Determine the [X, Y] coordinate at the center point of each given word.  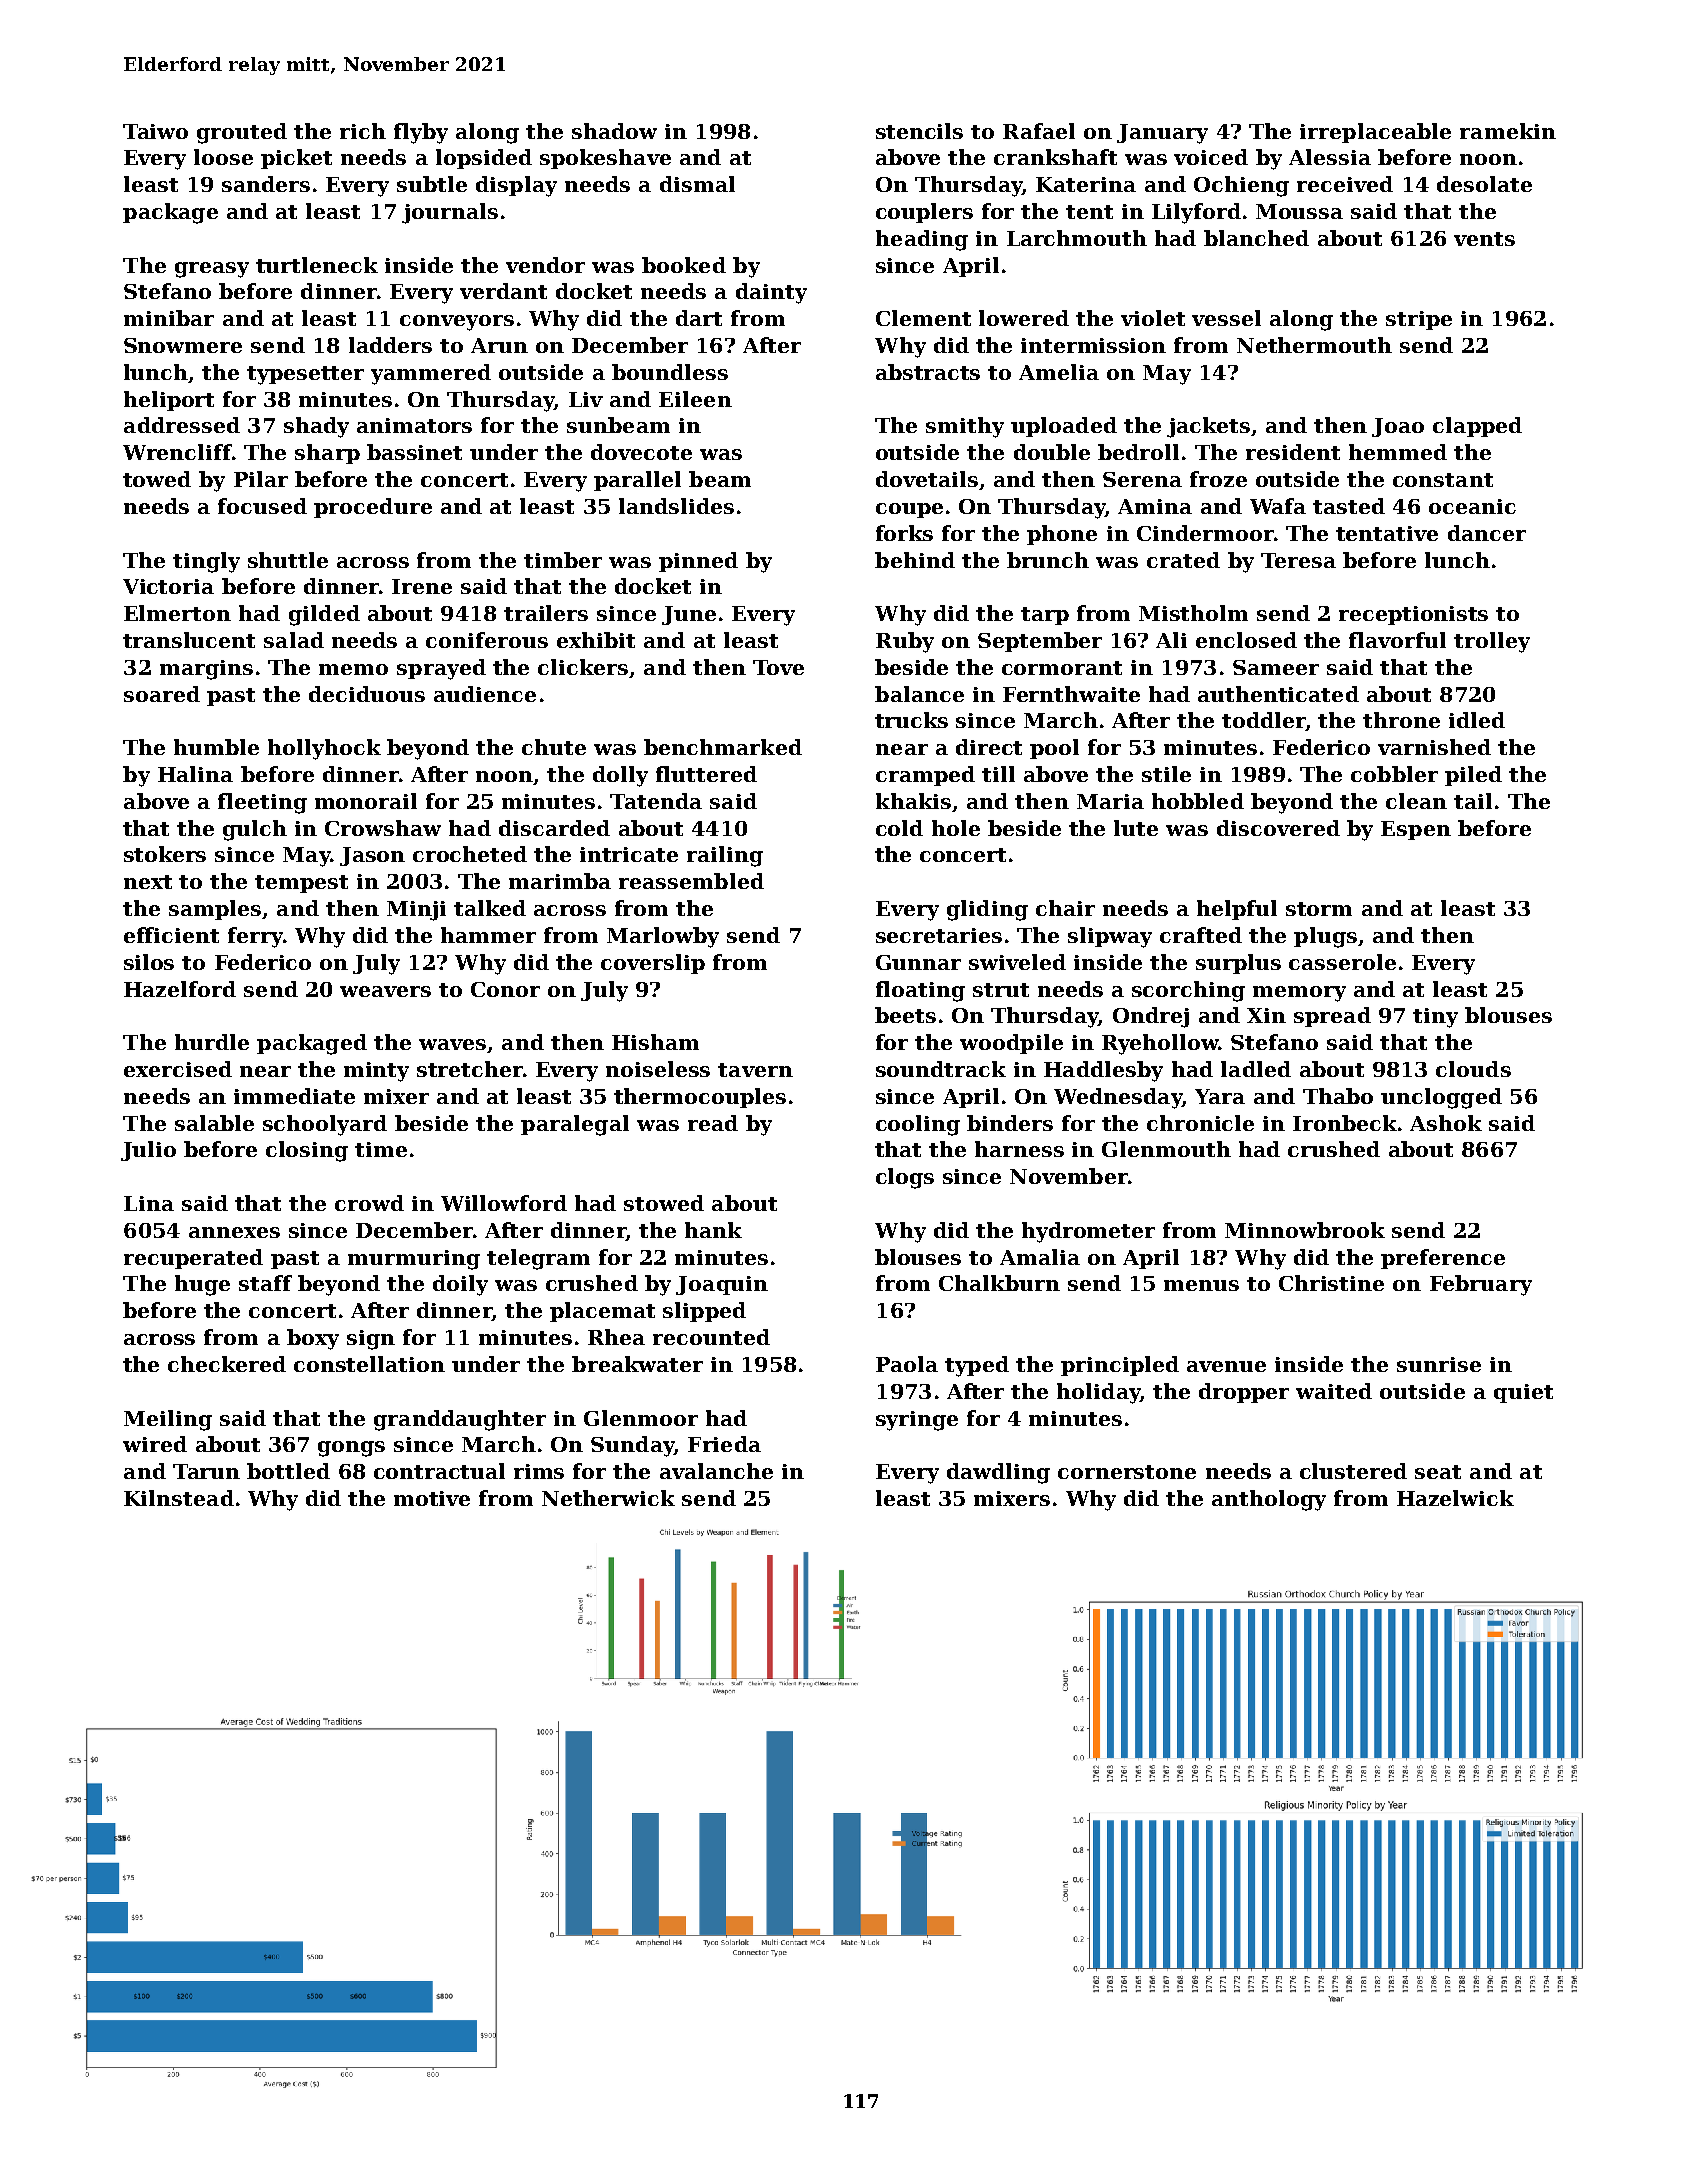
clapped [1477, 427]
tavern [755, 1070]
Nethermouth [1314, 345]
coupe [909, 510]
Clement [923, 318]
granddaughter [460, 1420]
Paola [907, 1364]
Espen [1416, 830]
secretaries [939, 935]
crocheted [470, 854]
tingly [206, 562]
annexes [234, 1232]
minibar [169, 318]
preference [1443, 1259]
